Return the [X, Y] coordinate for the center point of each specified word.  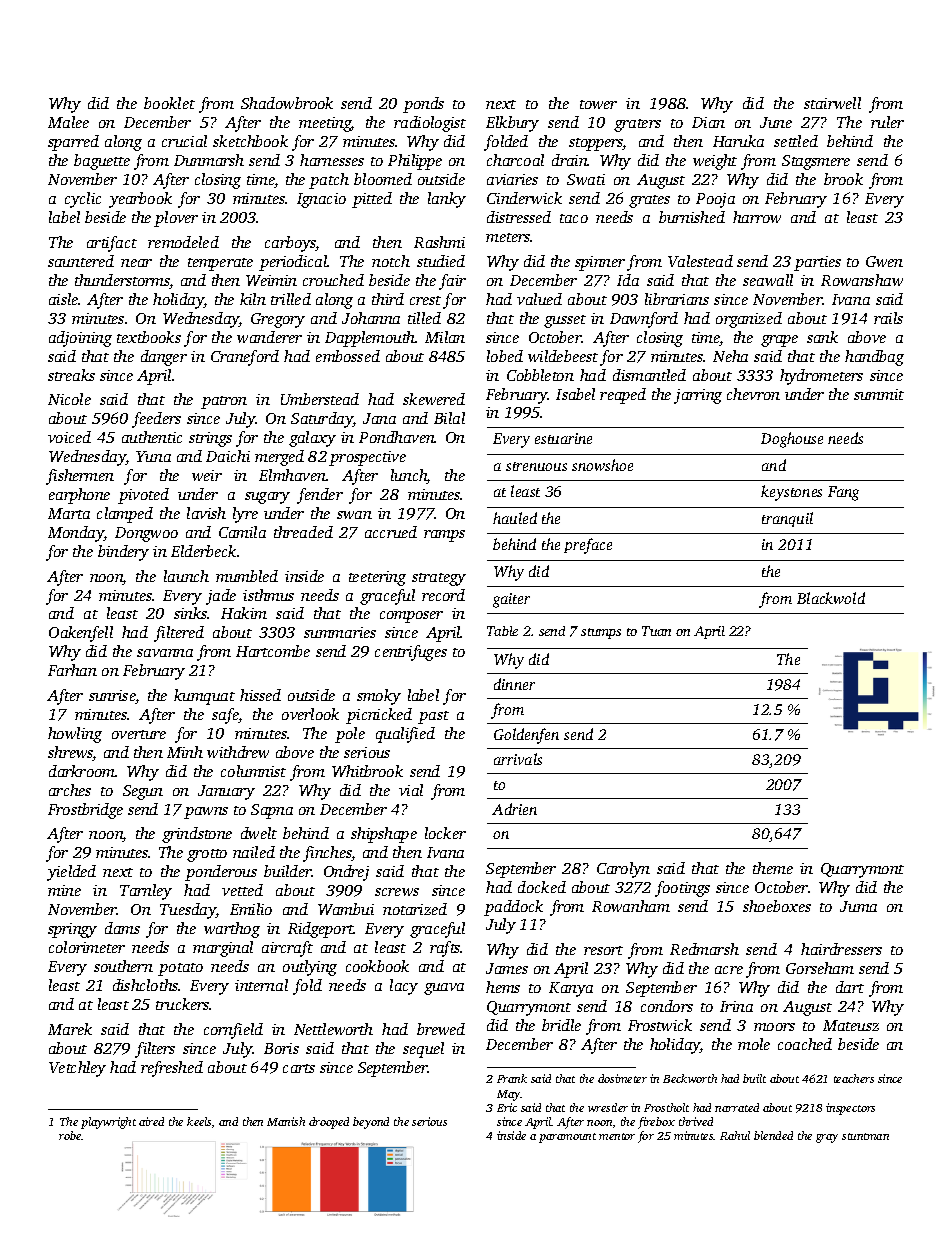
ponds [423, 105]
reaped [623, 396]
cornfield [233, 1031]
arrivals [518, 759]
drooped [329, 1123]
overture [139, 734]
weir [207, 475]
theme [773, 868]
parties [817, 263]
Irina [736, 1006]
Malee [68, 122]
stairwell [832, 103]
